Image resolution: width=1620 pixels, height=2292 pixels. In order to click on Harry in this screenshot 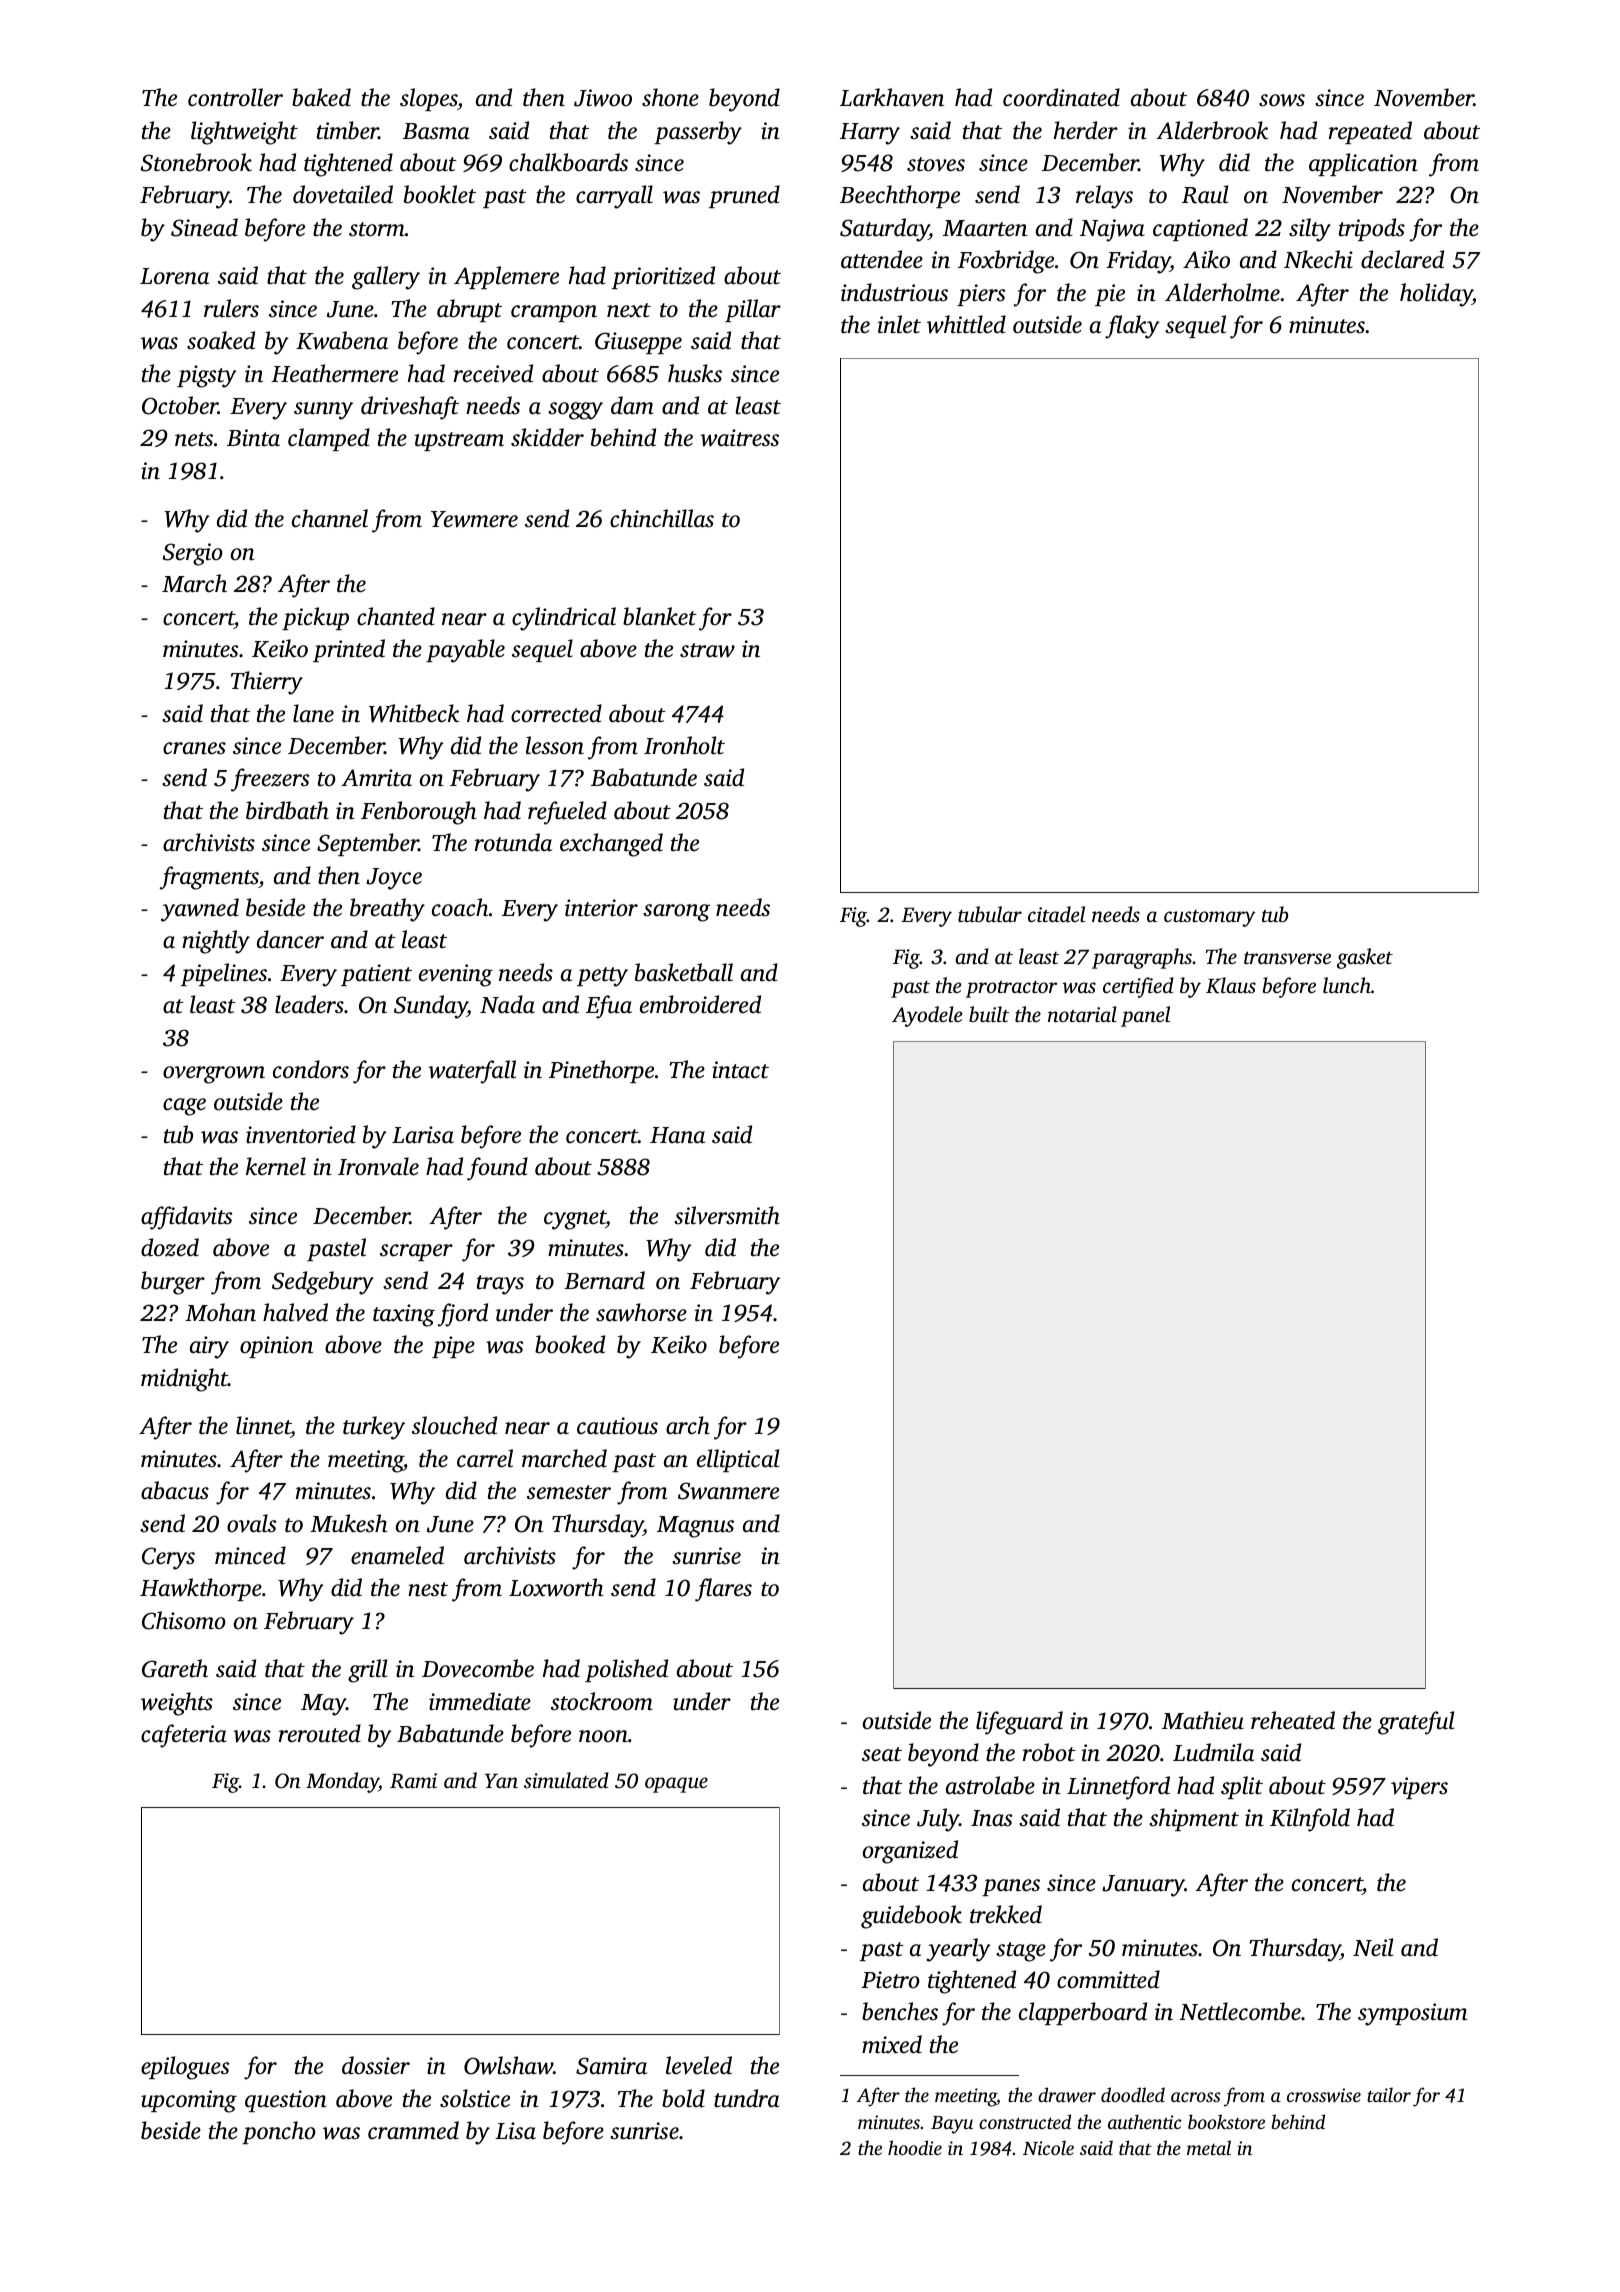, I will do `click(870, 134)`.
